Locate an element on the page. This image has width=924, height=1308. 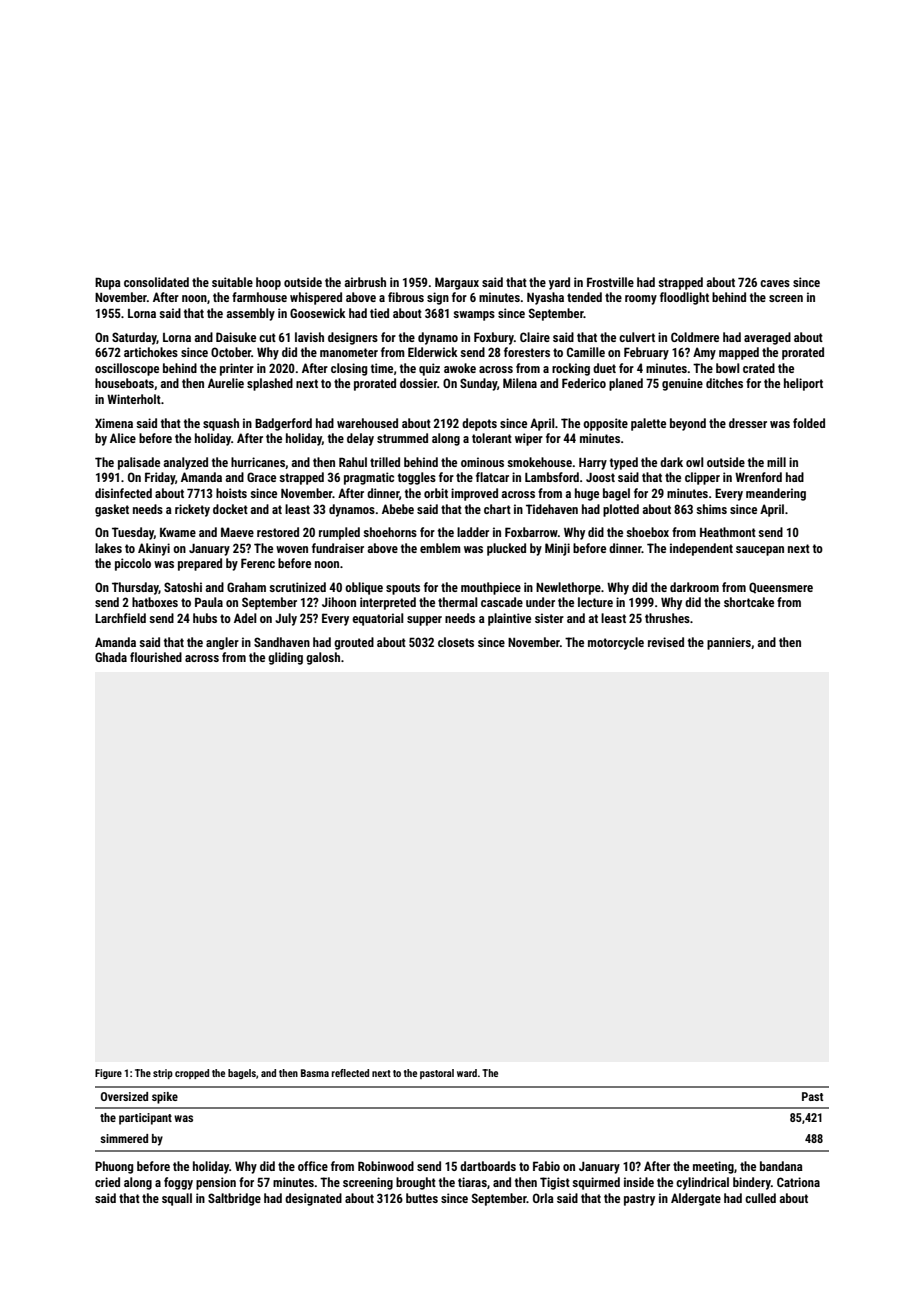
cropped is located at coordinates (192, 1074).
